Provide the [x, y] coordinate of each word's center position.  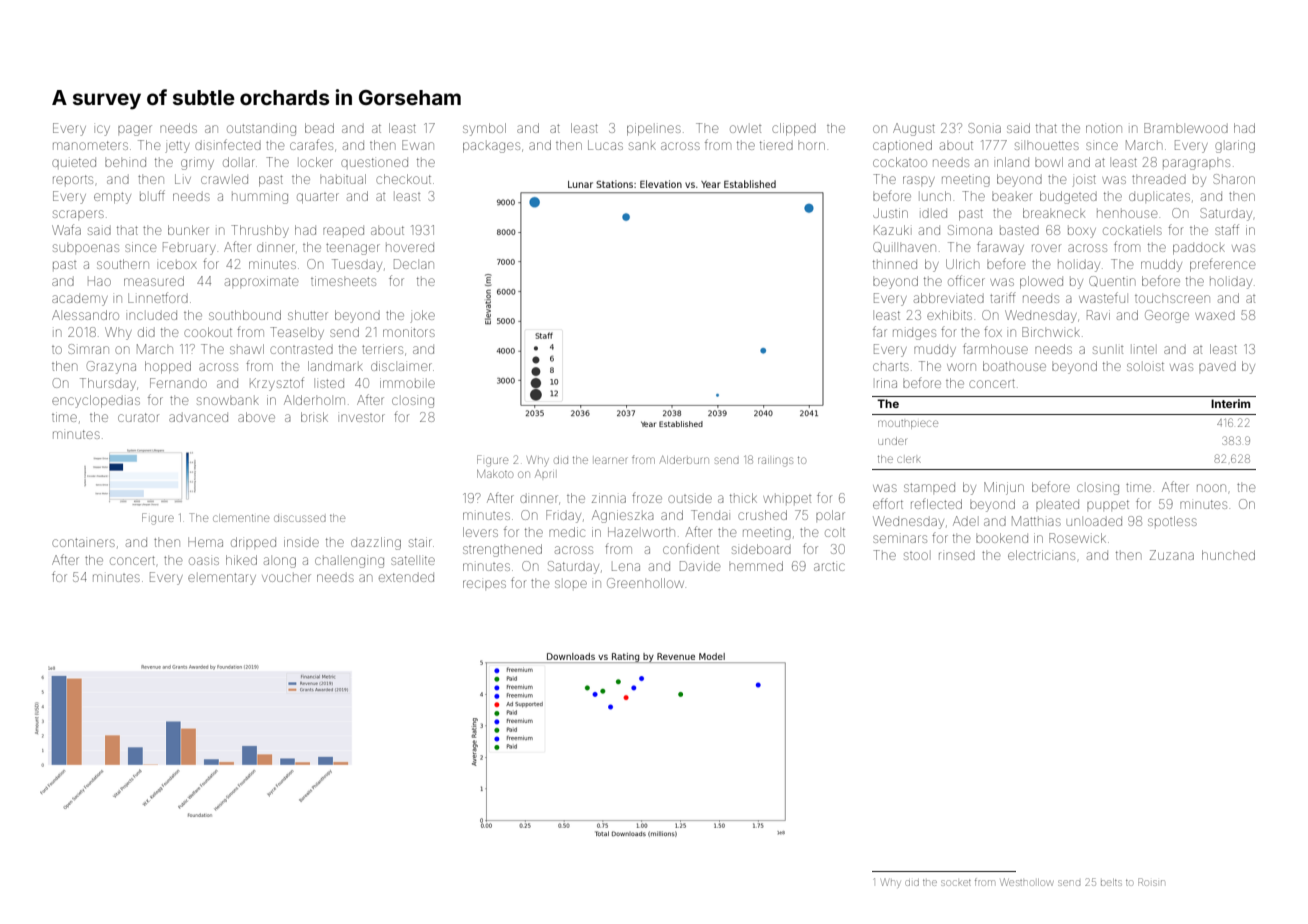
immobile [407, 383]
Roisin [1151, 882]
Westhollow [1026, 882]
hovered [410, 248]
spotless [1172, 521]
